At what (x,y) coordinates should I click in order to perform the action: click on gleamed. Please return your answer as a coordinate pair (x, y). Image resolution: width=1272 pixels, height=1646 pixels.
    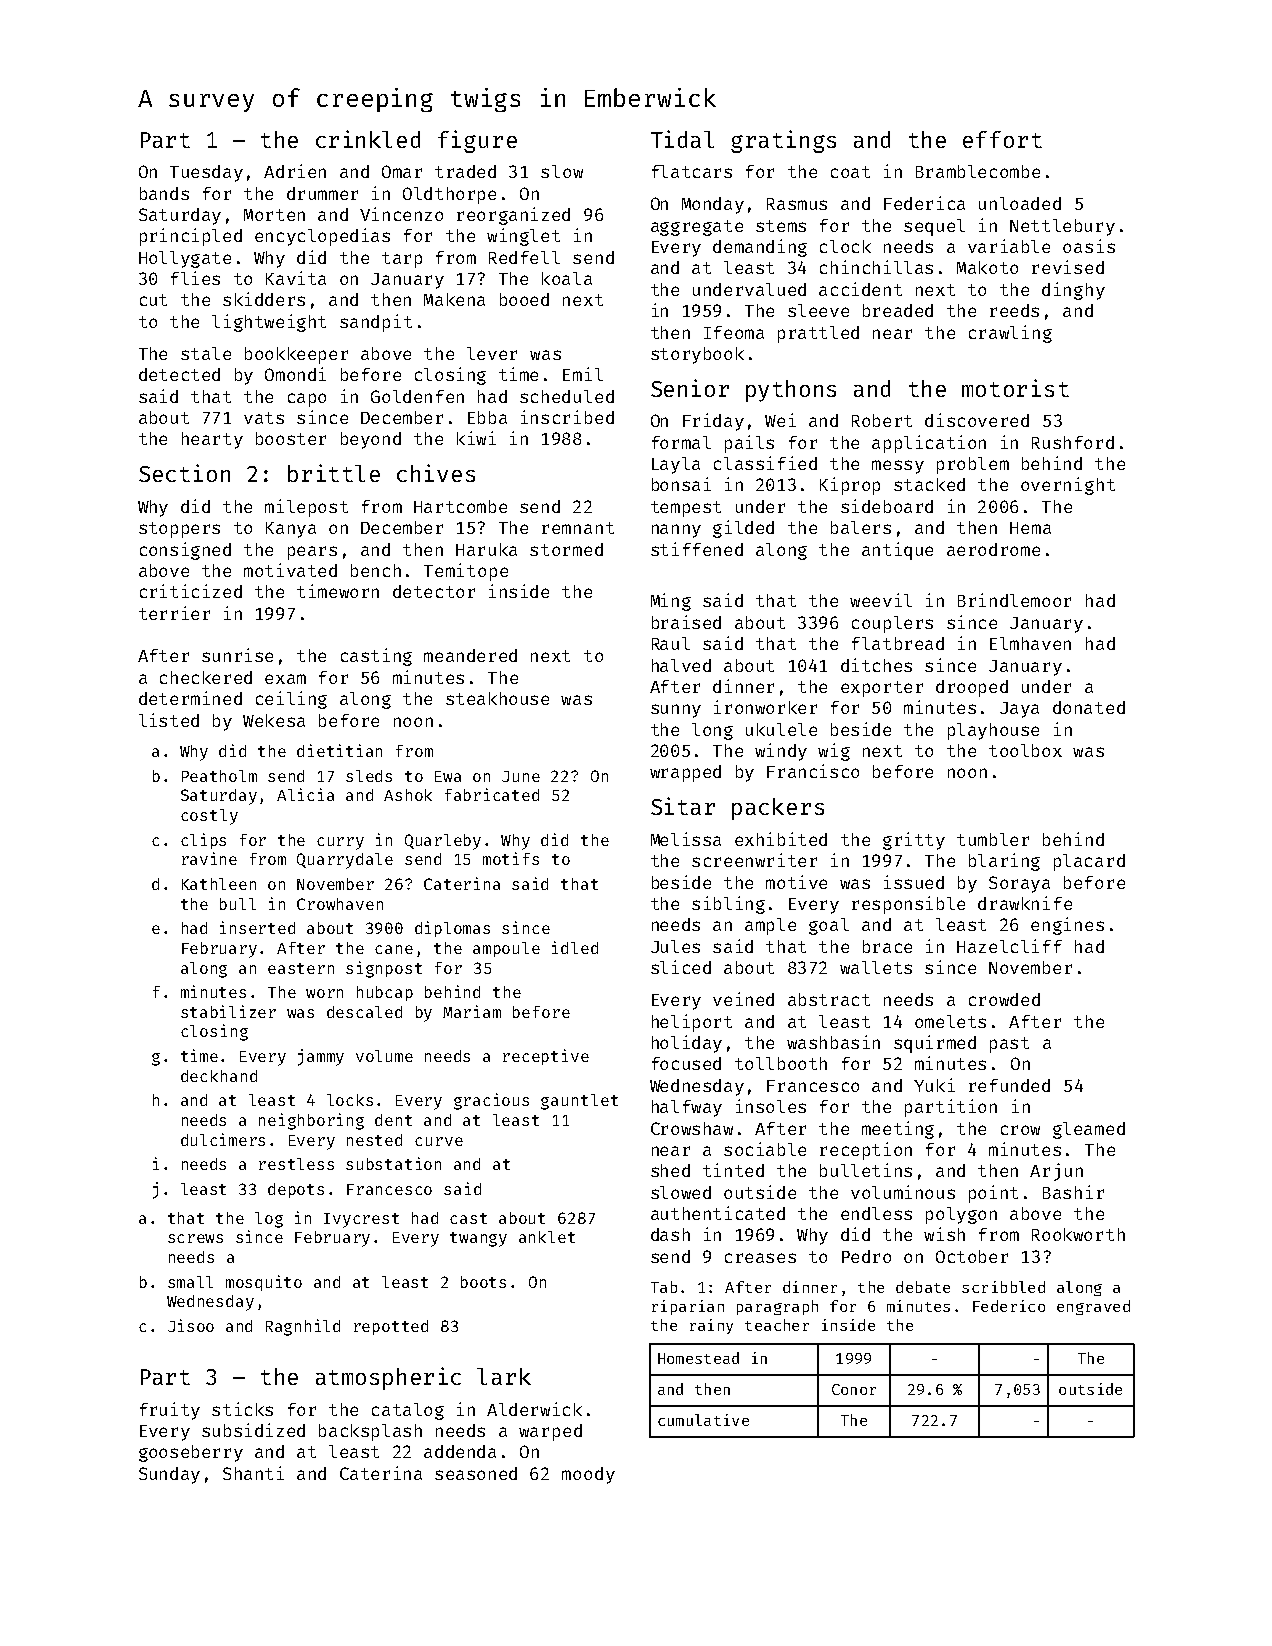
    Looking at the image, I should click on (1089, 1130).
